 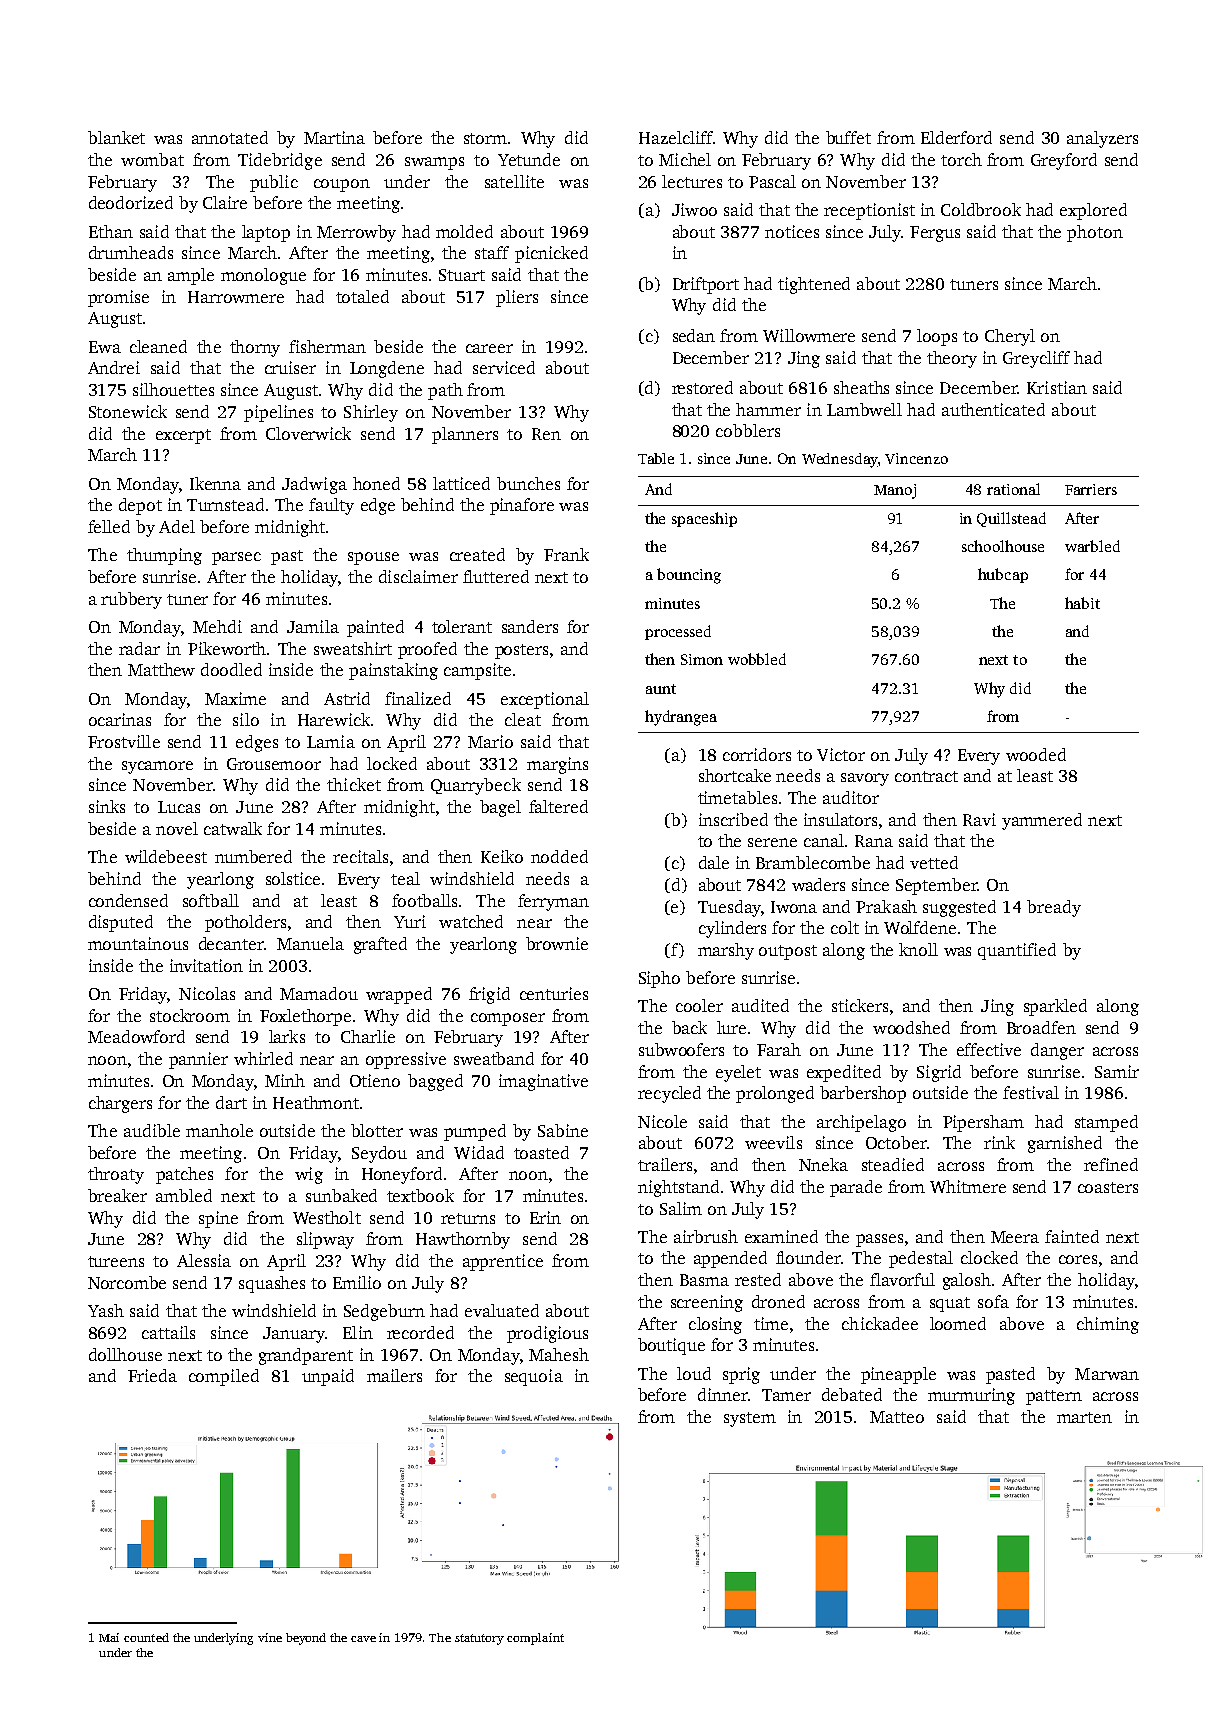 What do you see at coordinates (535, 1639) in the page?
I see `complaint` at bounding box center [535, 1639].
